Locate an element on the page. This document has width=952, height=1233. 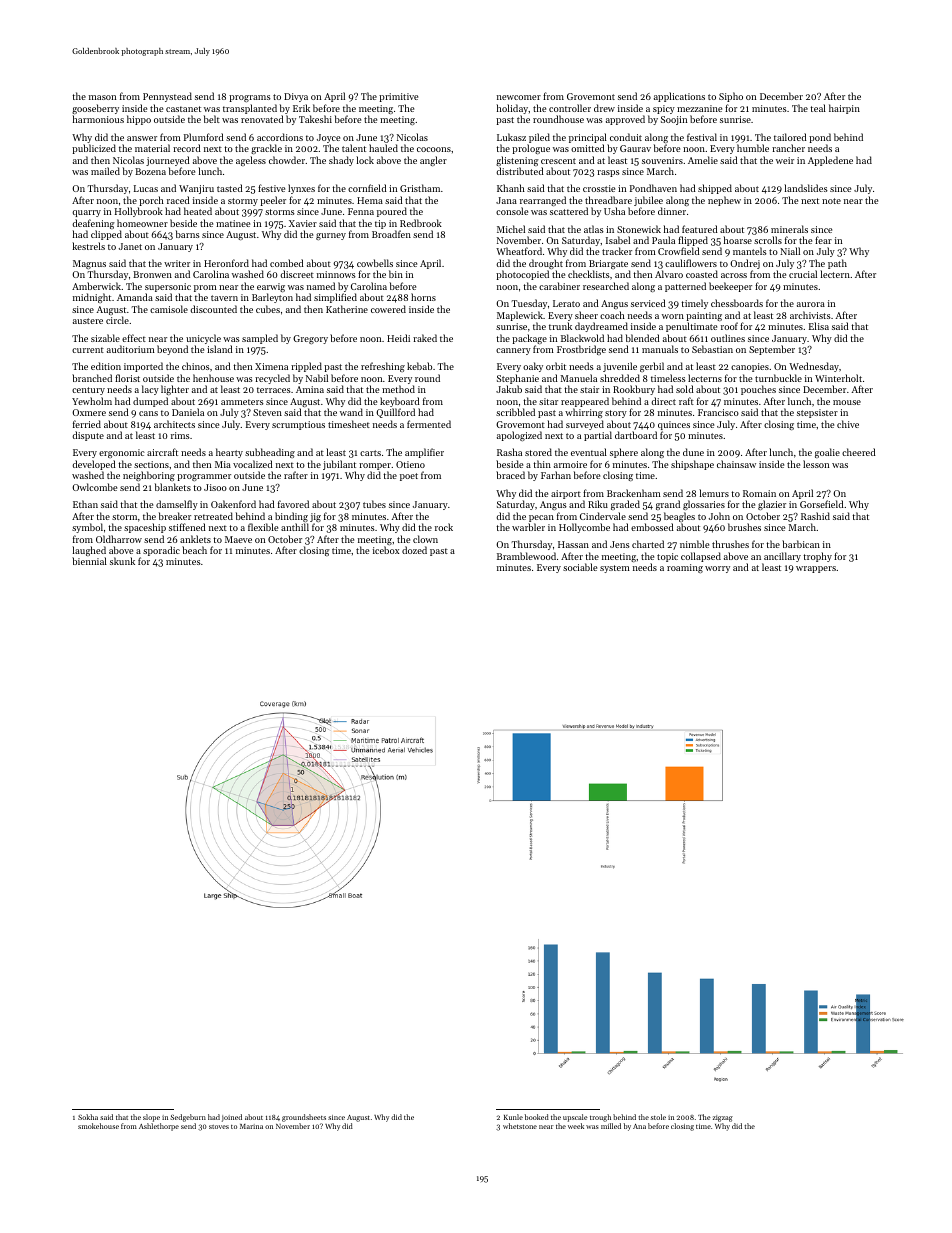
Sokha is located at coordinates (88, 1117).
